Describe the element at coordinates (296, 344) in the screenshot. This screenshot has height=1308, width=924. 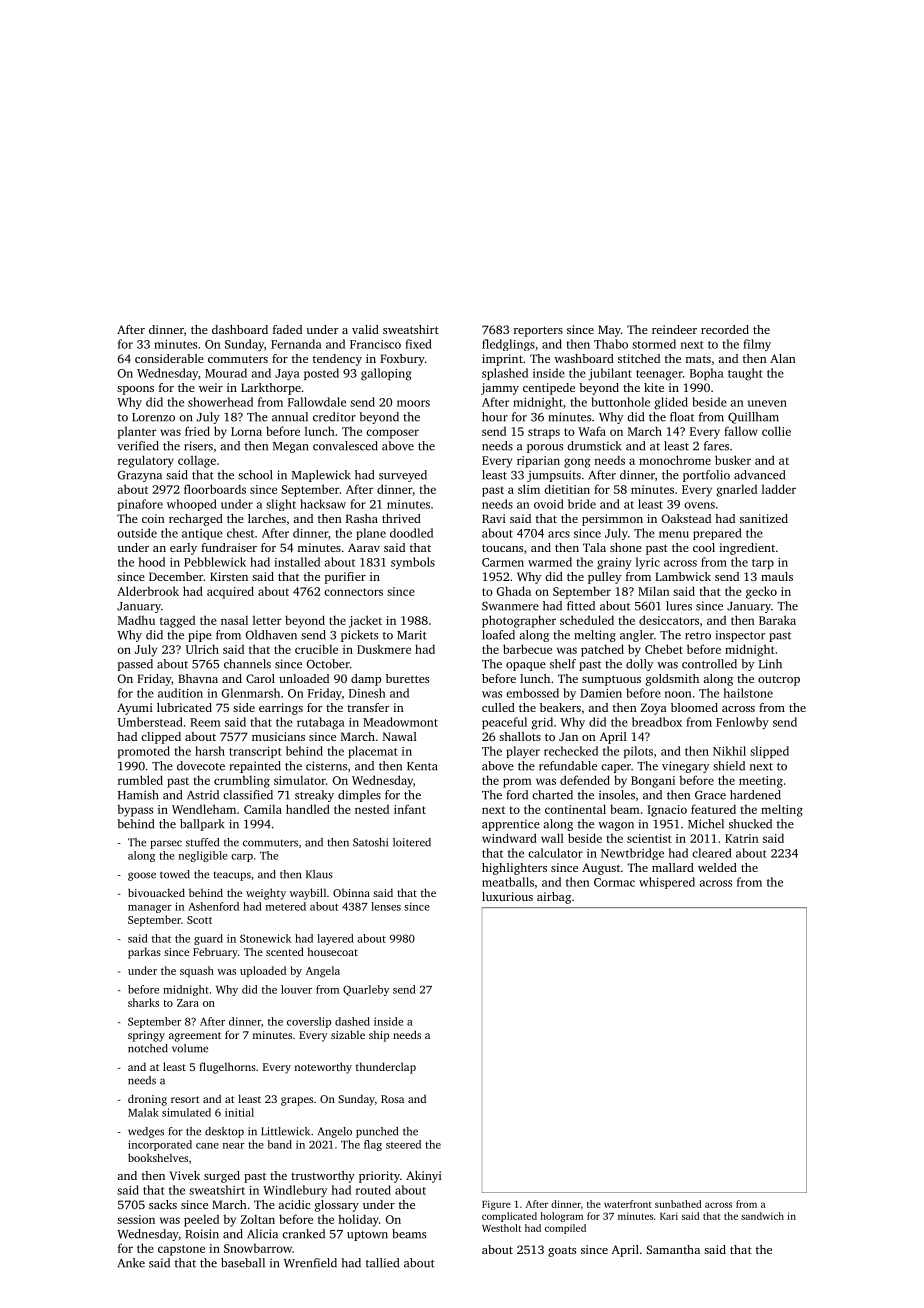
I see `Fernanda` at that location.
